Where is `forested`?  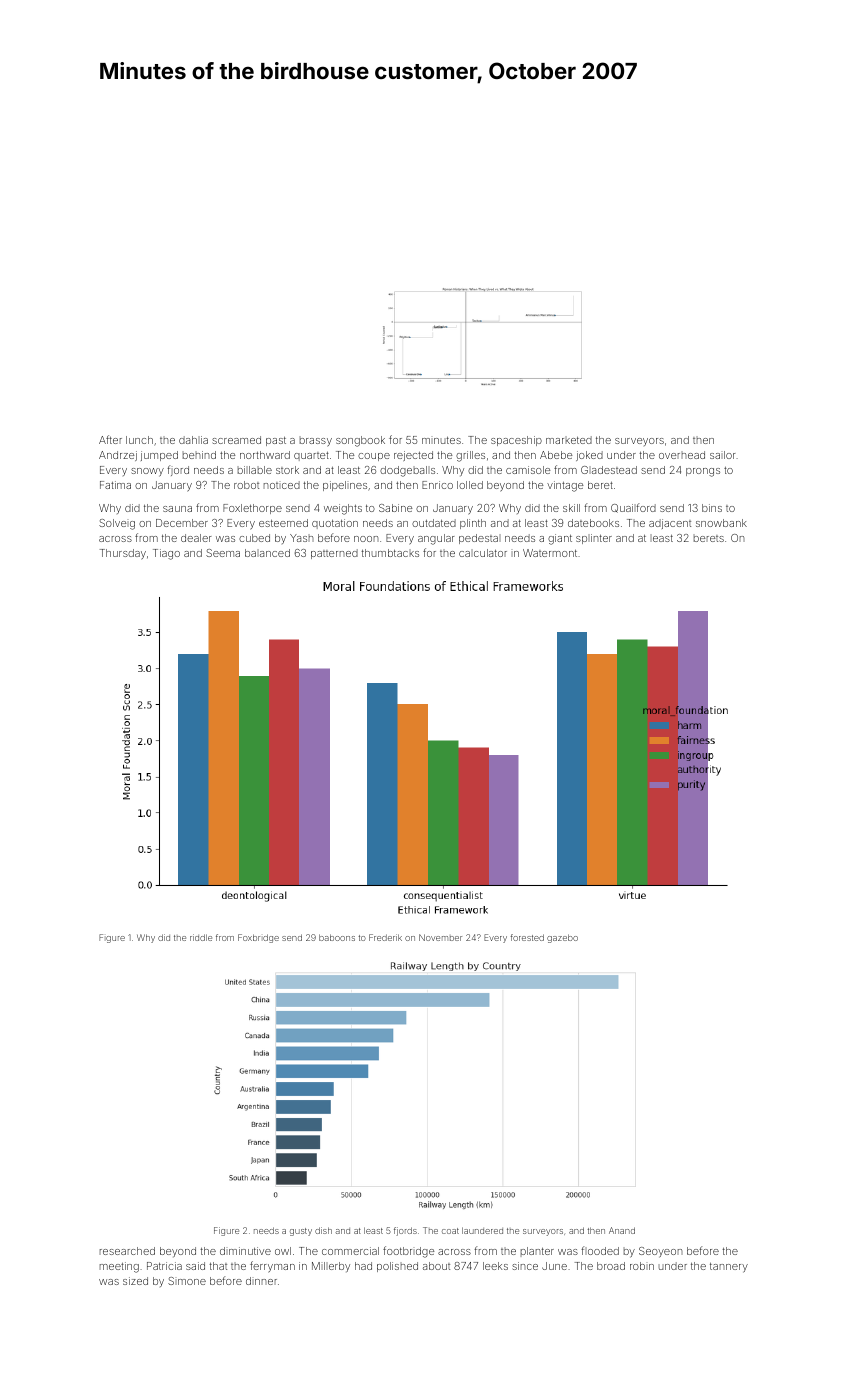
forested is located at coordinates (527, 937).
